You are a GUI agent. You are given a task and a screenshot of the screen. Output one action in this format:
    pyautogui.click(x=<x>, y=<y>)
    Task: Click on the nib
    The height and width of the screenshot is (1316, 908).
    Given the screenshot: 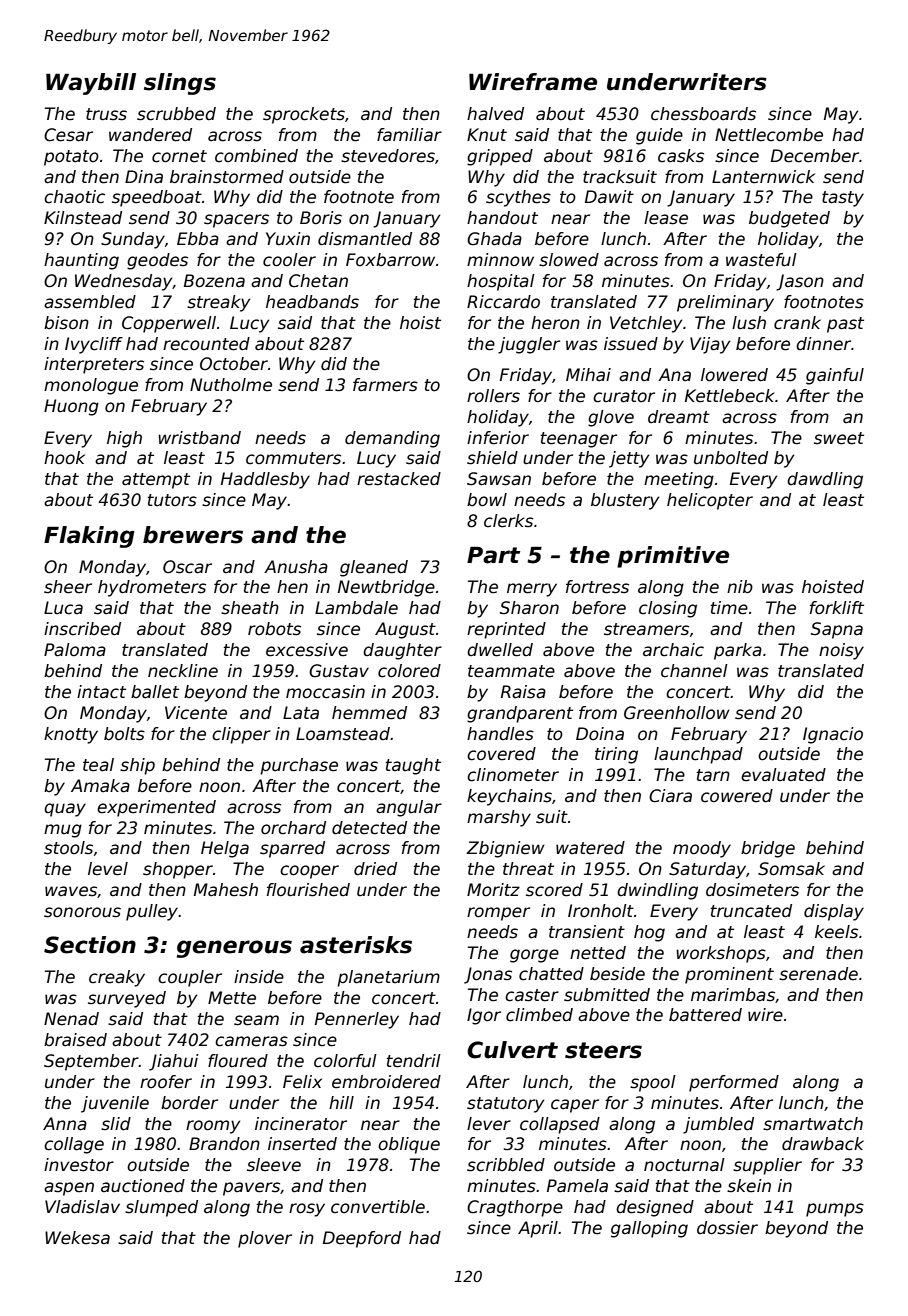 What is the action you would take?
    pyautogui.click(x=740, y=587)
